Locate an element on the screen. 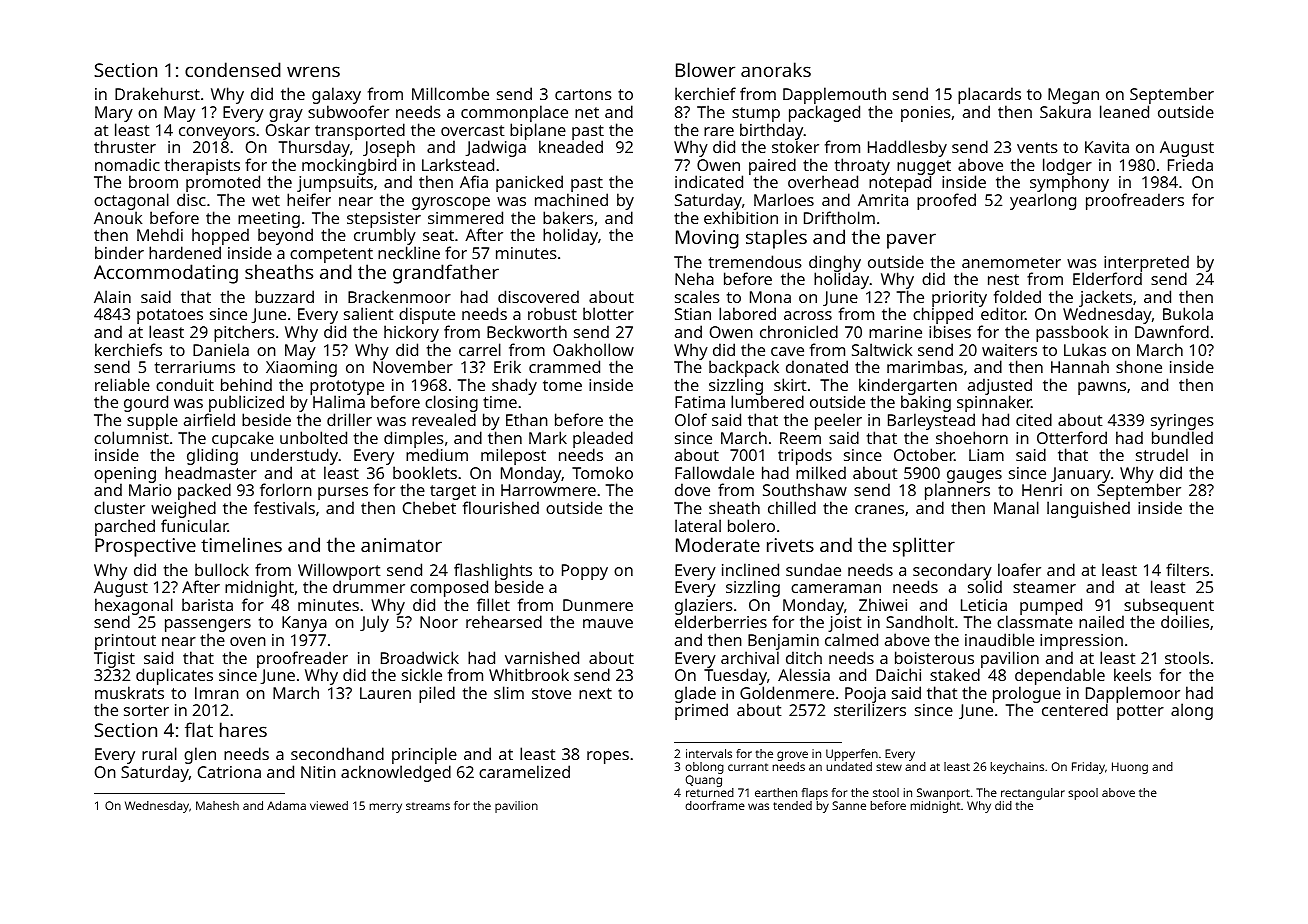 This screenshot has height=924, width=1308. January is located at coordinates (1081, 475).
